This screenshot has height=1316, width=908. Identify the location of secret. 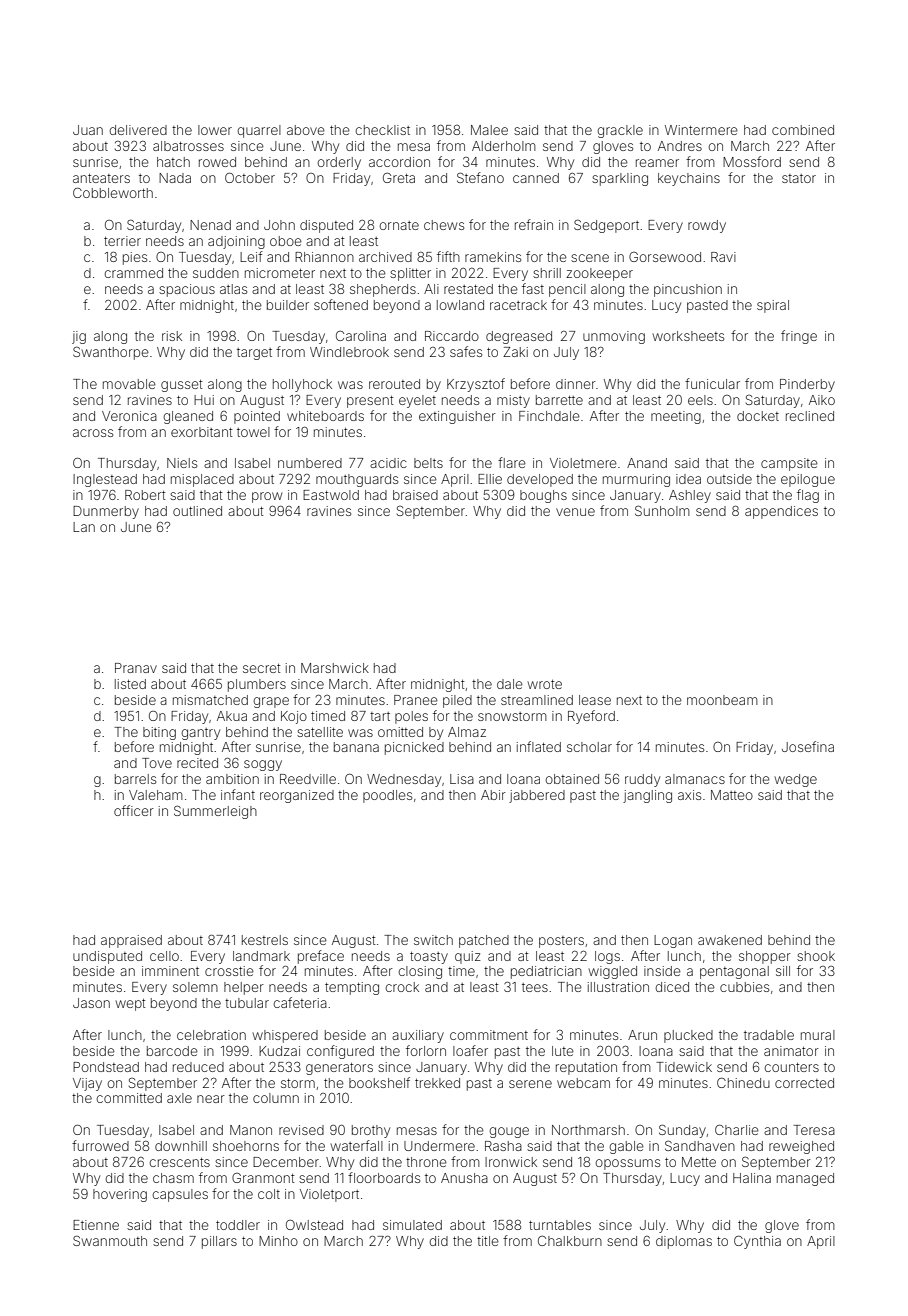
(262, 668).
